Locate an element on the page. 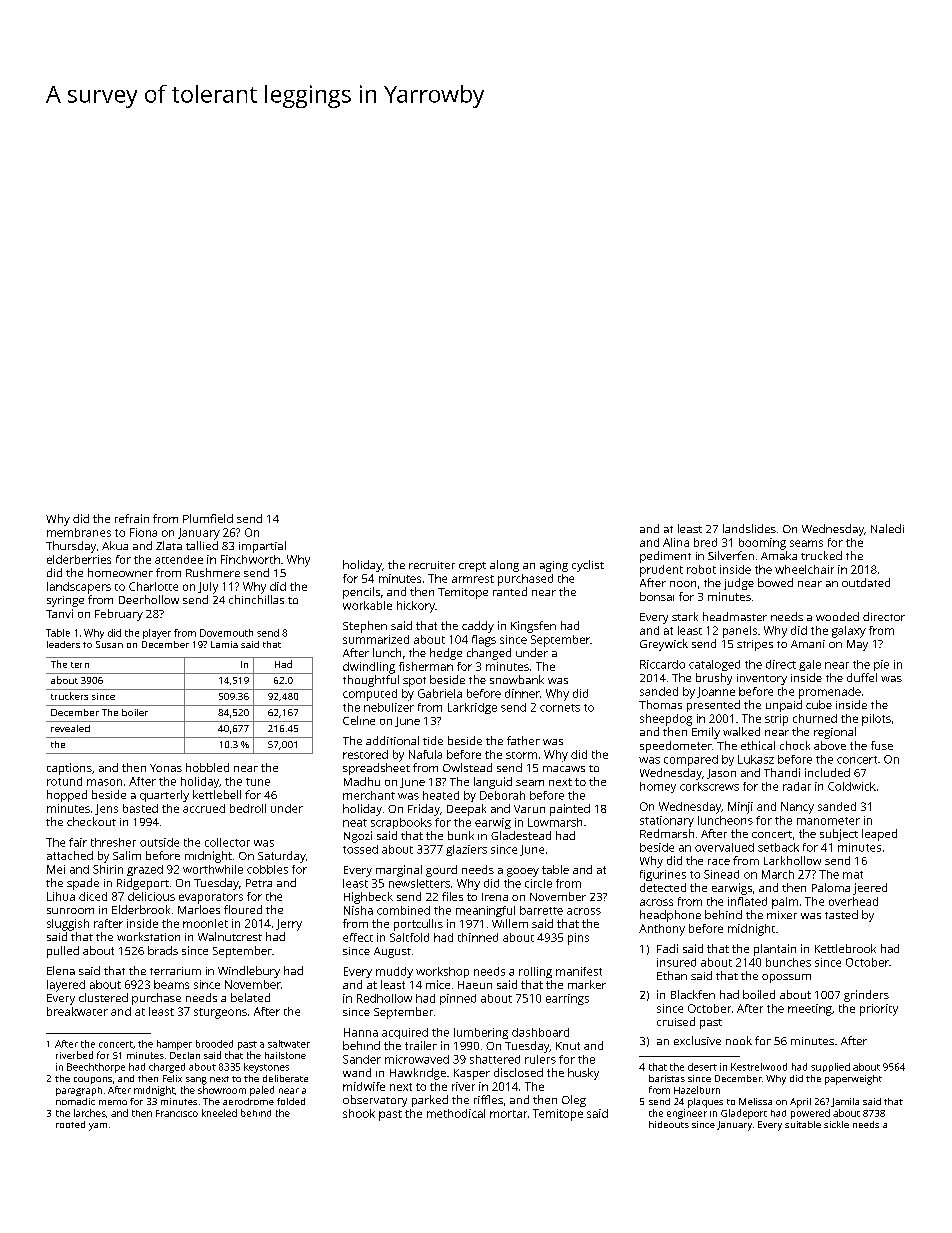 The image size is (952, 1233). languid is located at coordinates (493, 783).
